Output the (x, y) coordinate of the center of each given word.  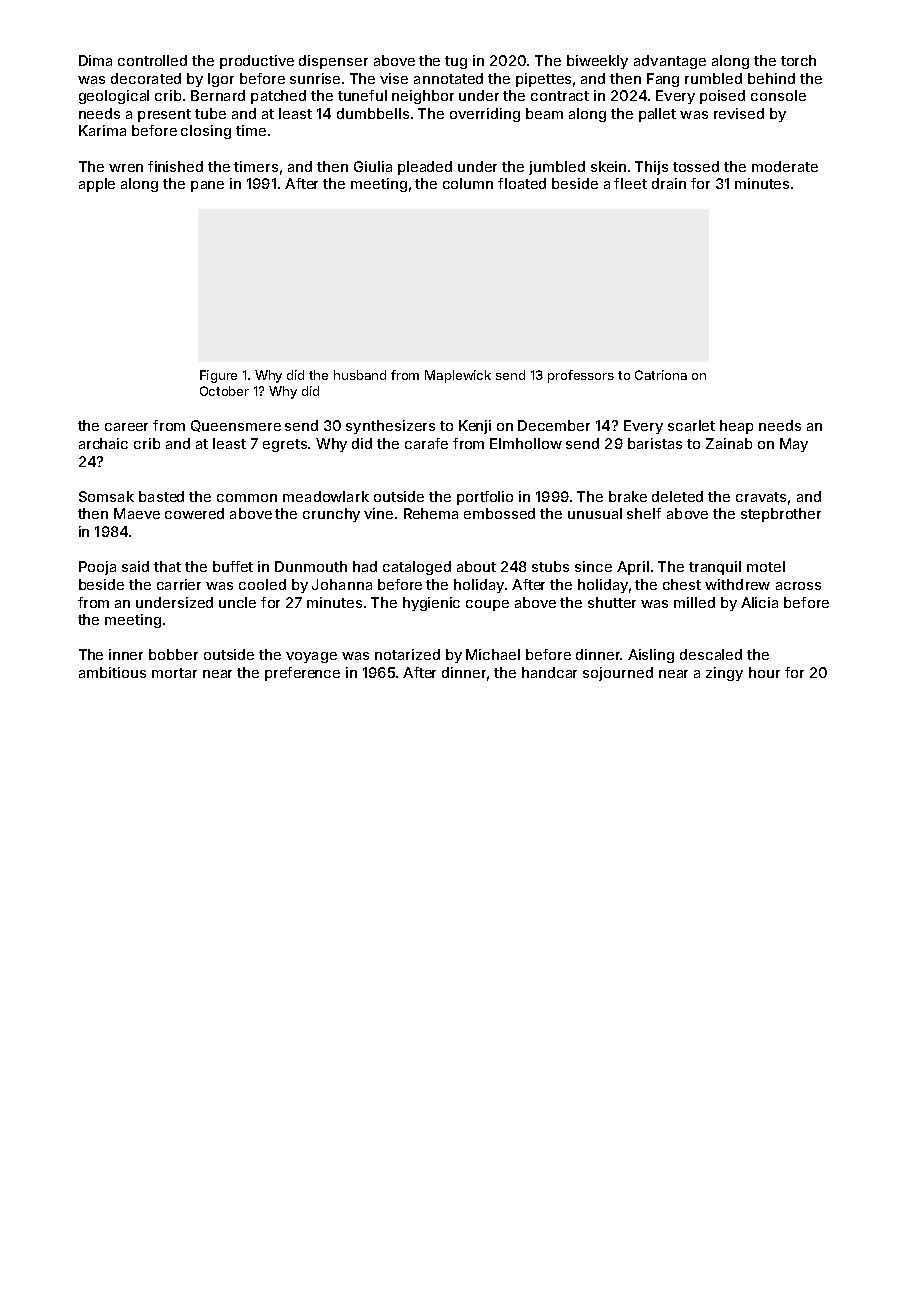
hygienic (431, 604)
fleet (630, 183)
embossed (499, 513)
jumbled (557, 168)
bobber (173, 654)
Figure (218, 376)
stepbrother (781, 515)
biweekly (597, 62)
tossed (696, 166)
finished (175, 166)
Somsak (106, 496)
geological (114, 97)
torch (798, 60)
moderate (785, 166)
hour (764, 672)
